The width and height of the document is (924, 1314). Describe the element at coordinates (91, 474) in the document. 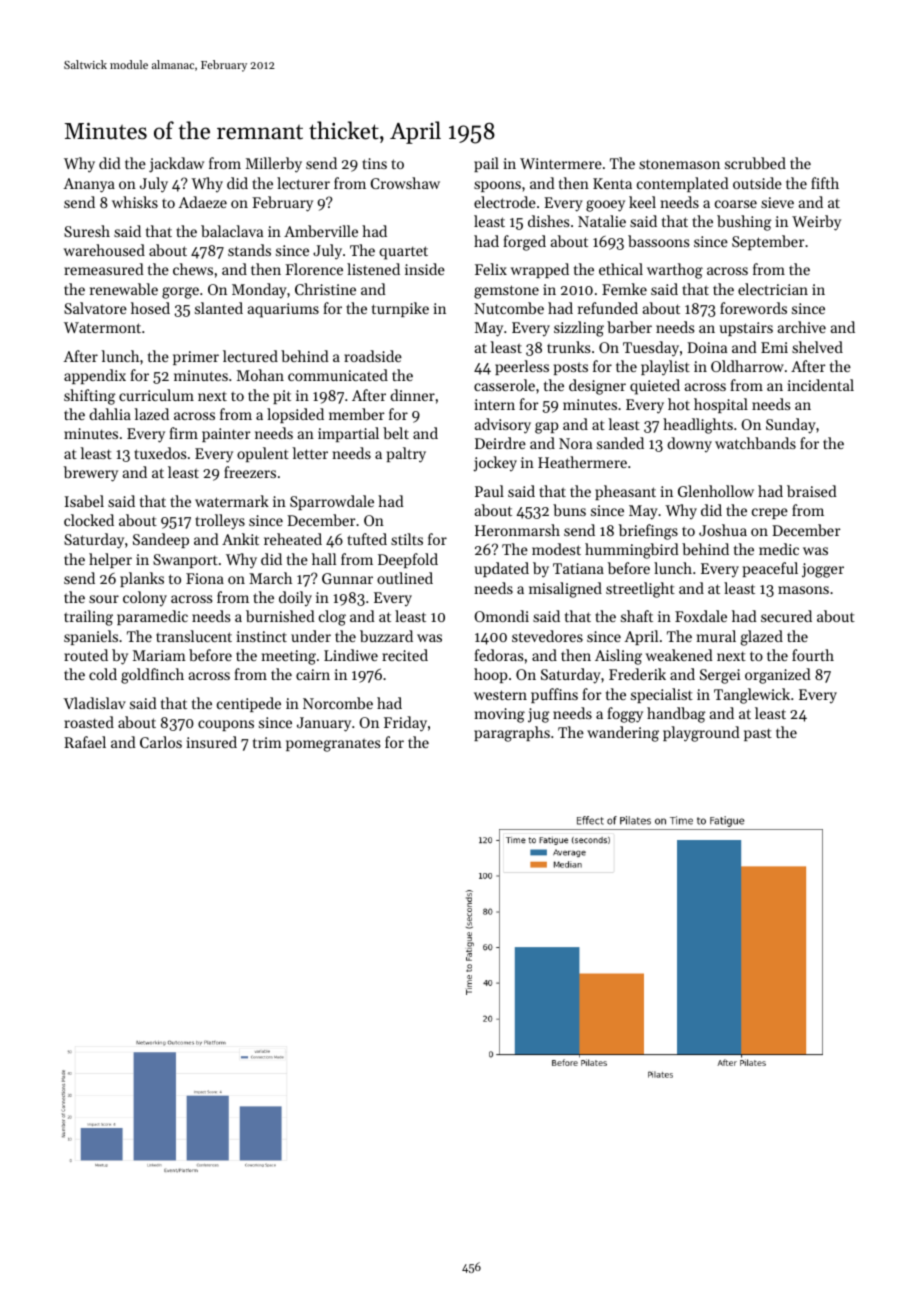

I see `brewery` at that location.
